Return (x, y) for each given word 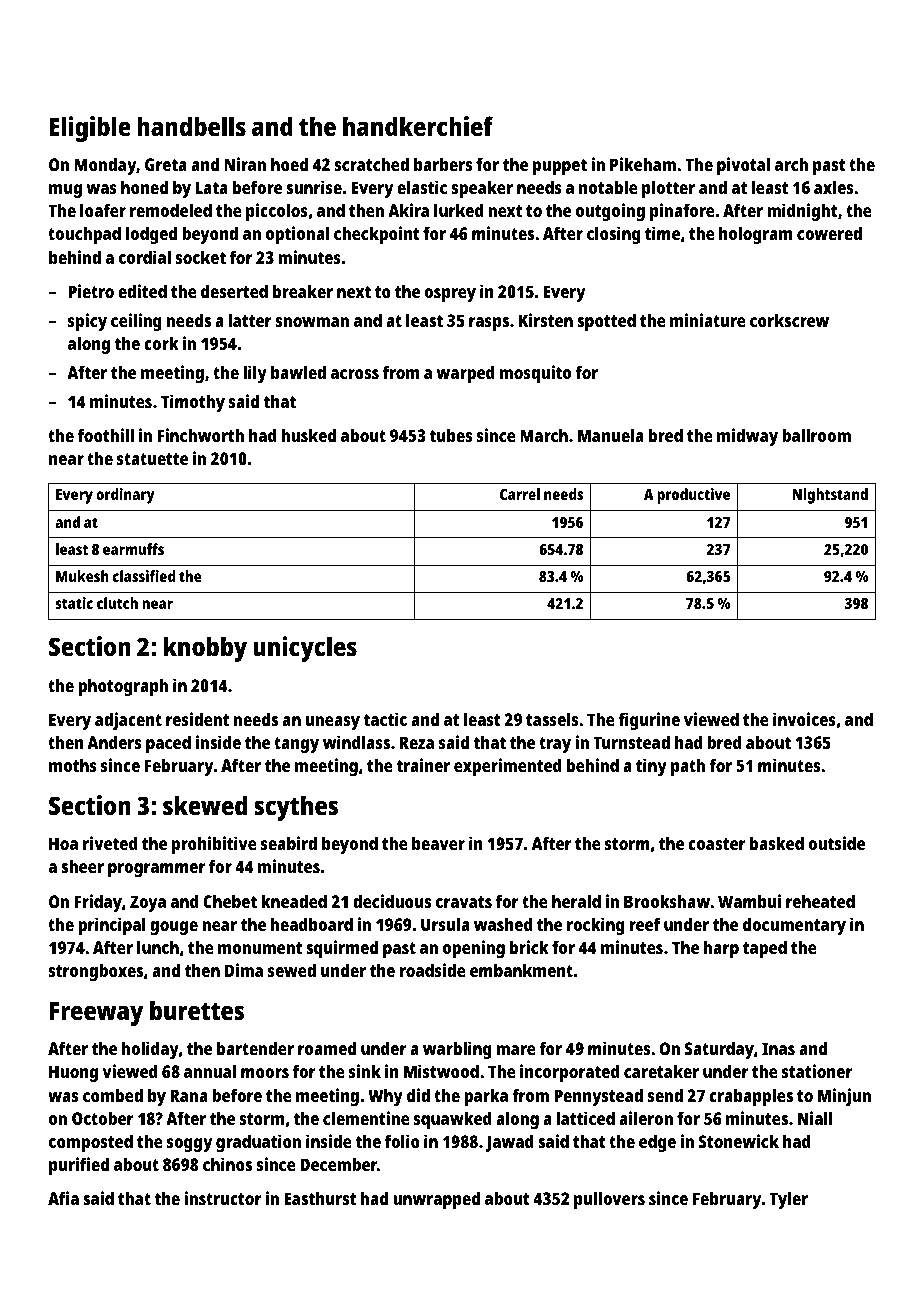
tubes (451, 435)
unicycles (305, 649)
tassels (552, 719)
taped (765, 949)
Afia (63, 1198)
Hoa (63, 843)
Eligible (90, 129)
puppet (560, 167)
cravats (464, 902)
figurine (649, 721)
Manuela (611, 435)
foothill (106, 435)
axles (833, 187)
